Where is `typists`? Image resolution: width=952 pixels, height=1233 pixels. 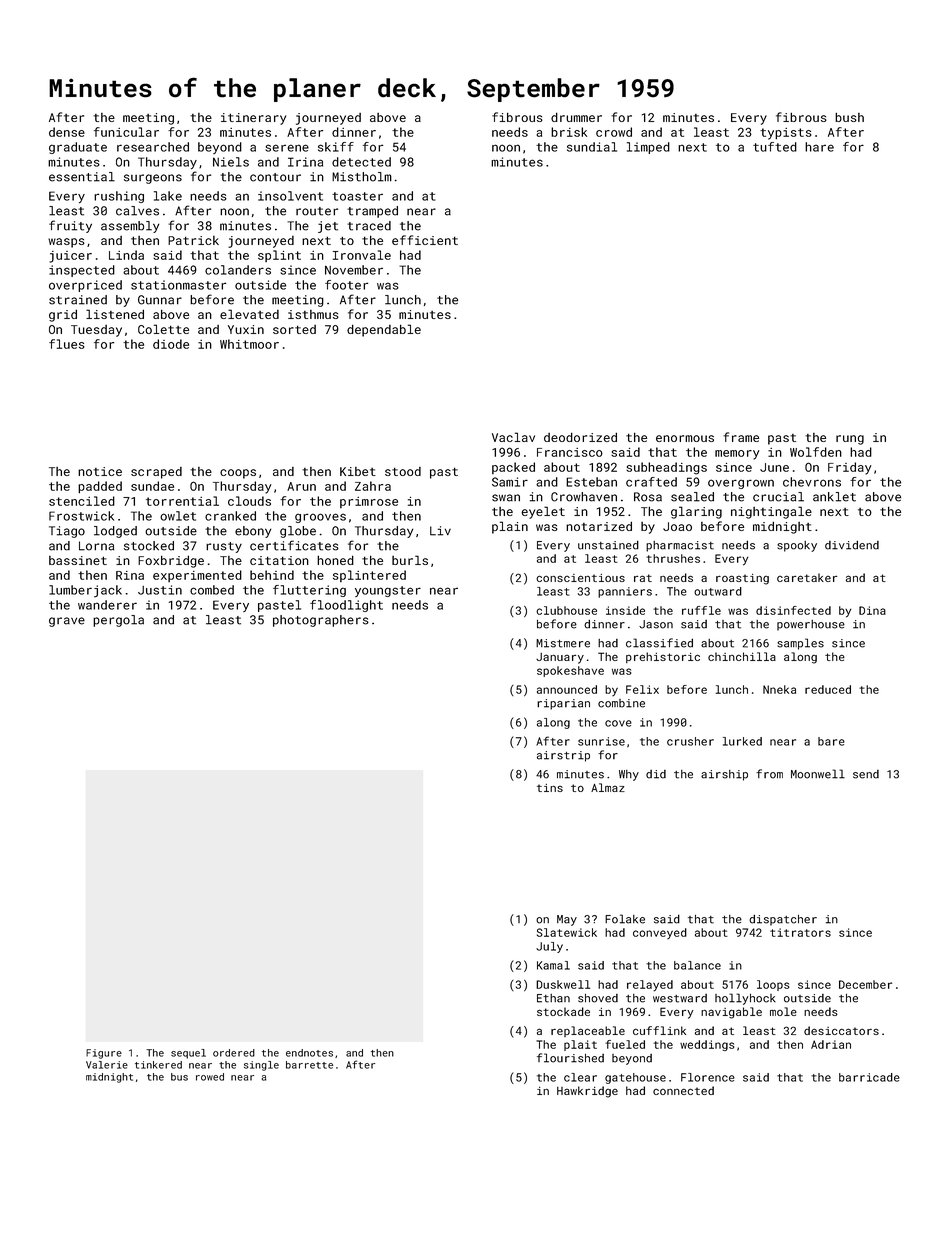
typists is located at coordinates (785, 134).
